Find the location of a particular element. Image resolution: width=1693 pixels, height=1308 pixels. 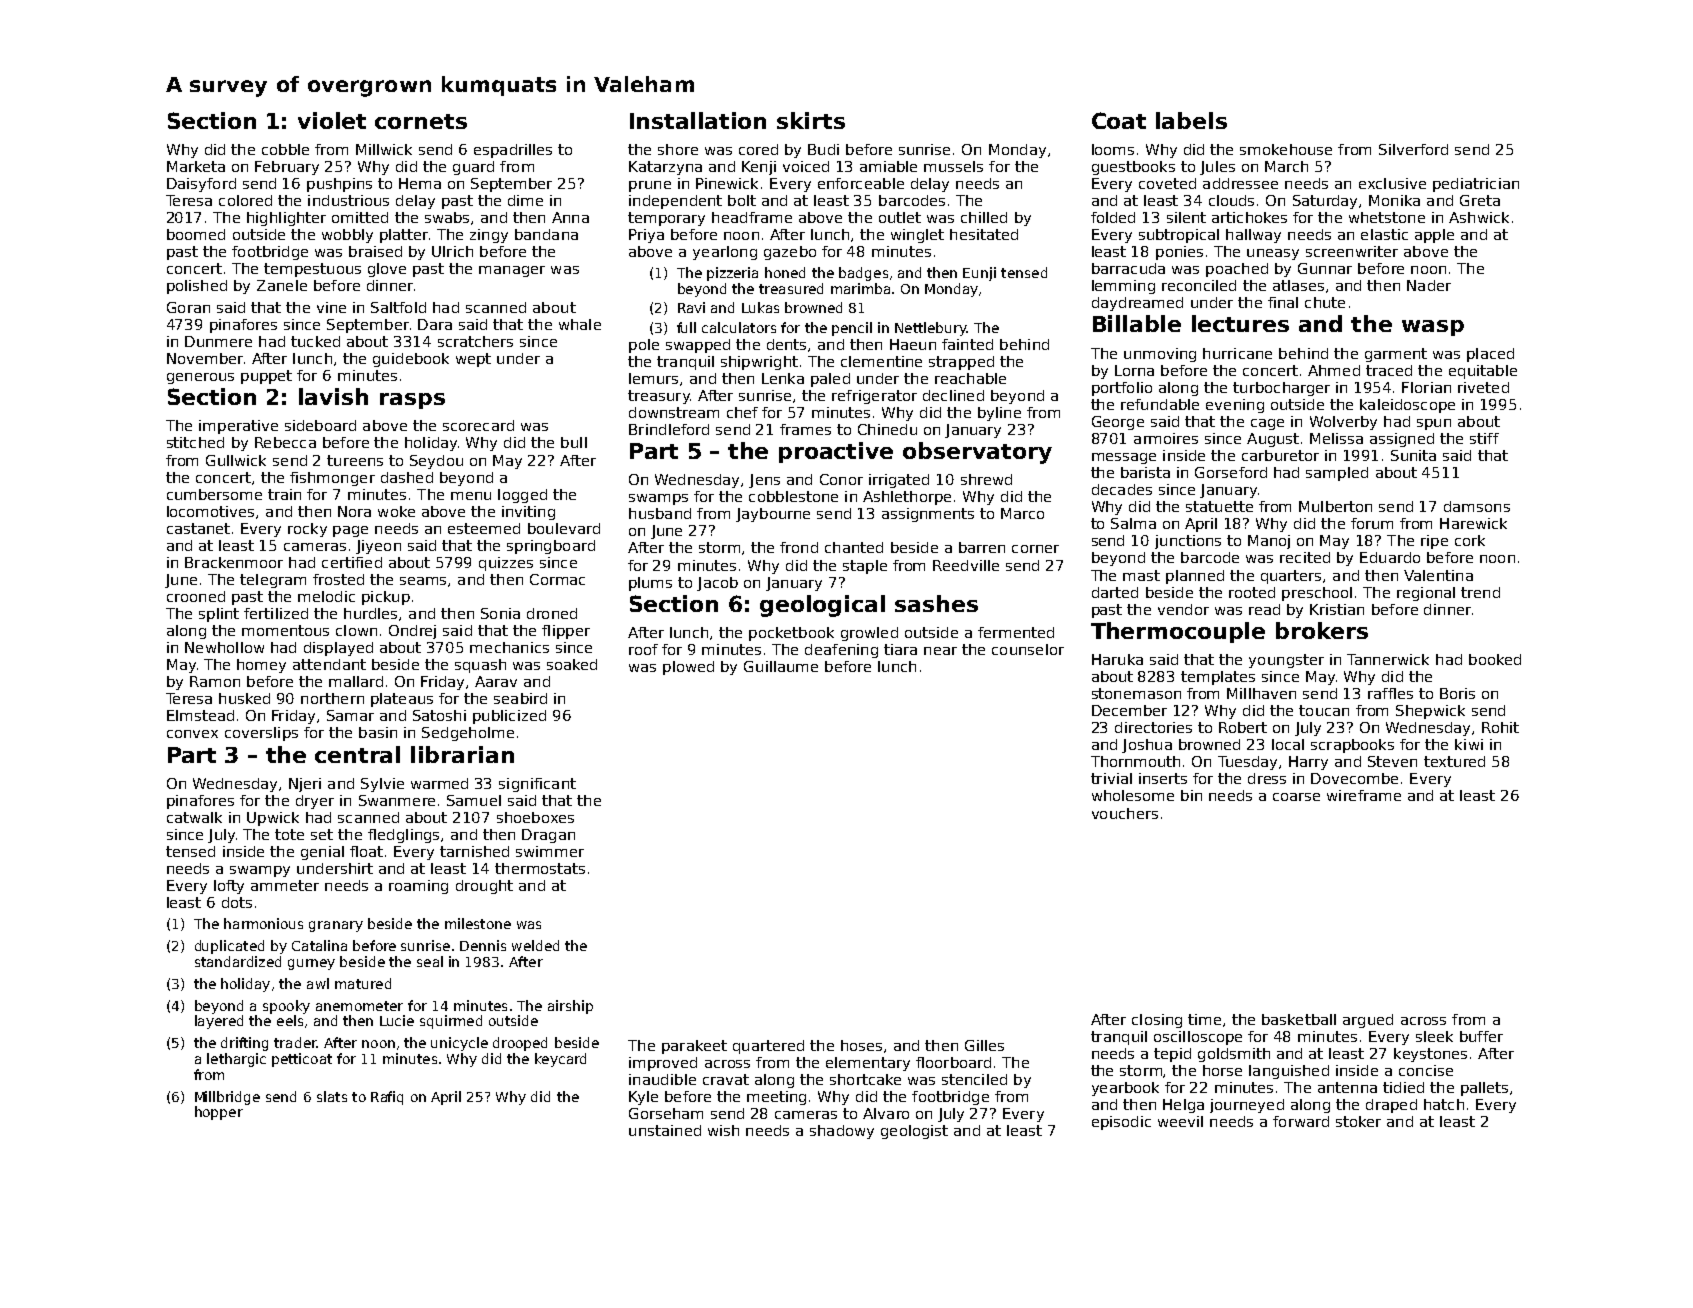

labels is located at coordinates (1191, 120).
